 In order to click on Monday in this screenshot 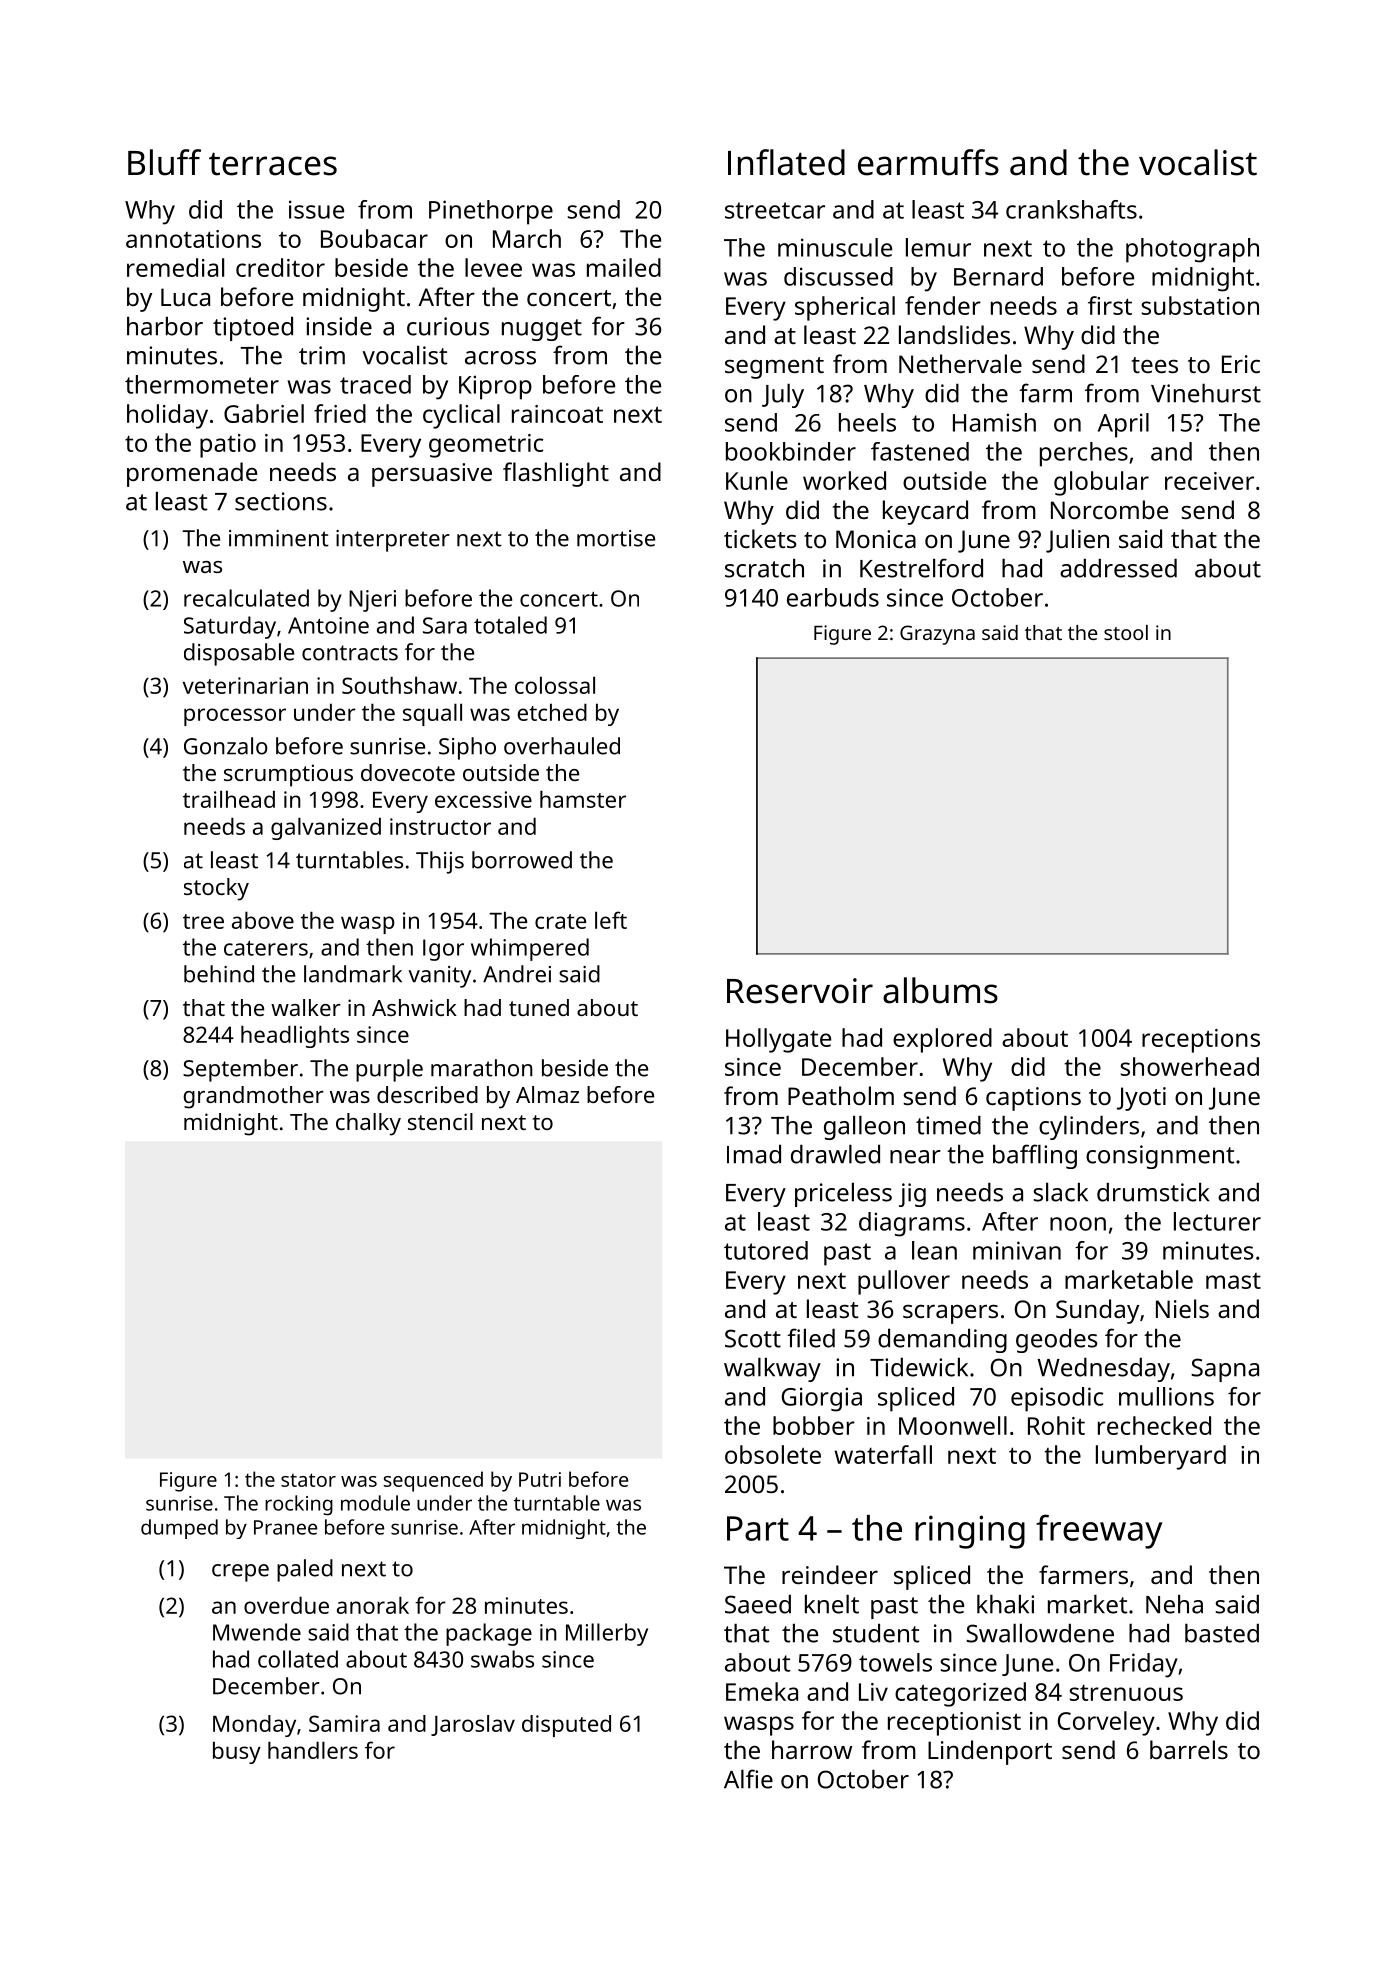, I will do `click(254, 1726)`.
